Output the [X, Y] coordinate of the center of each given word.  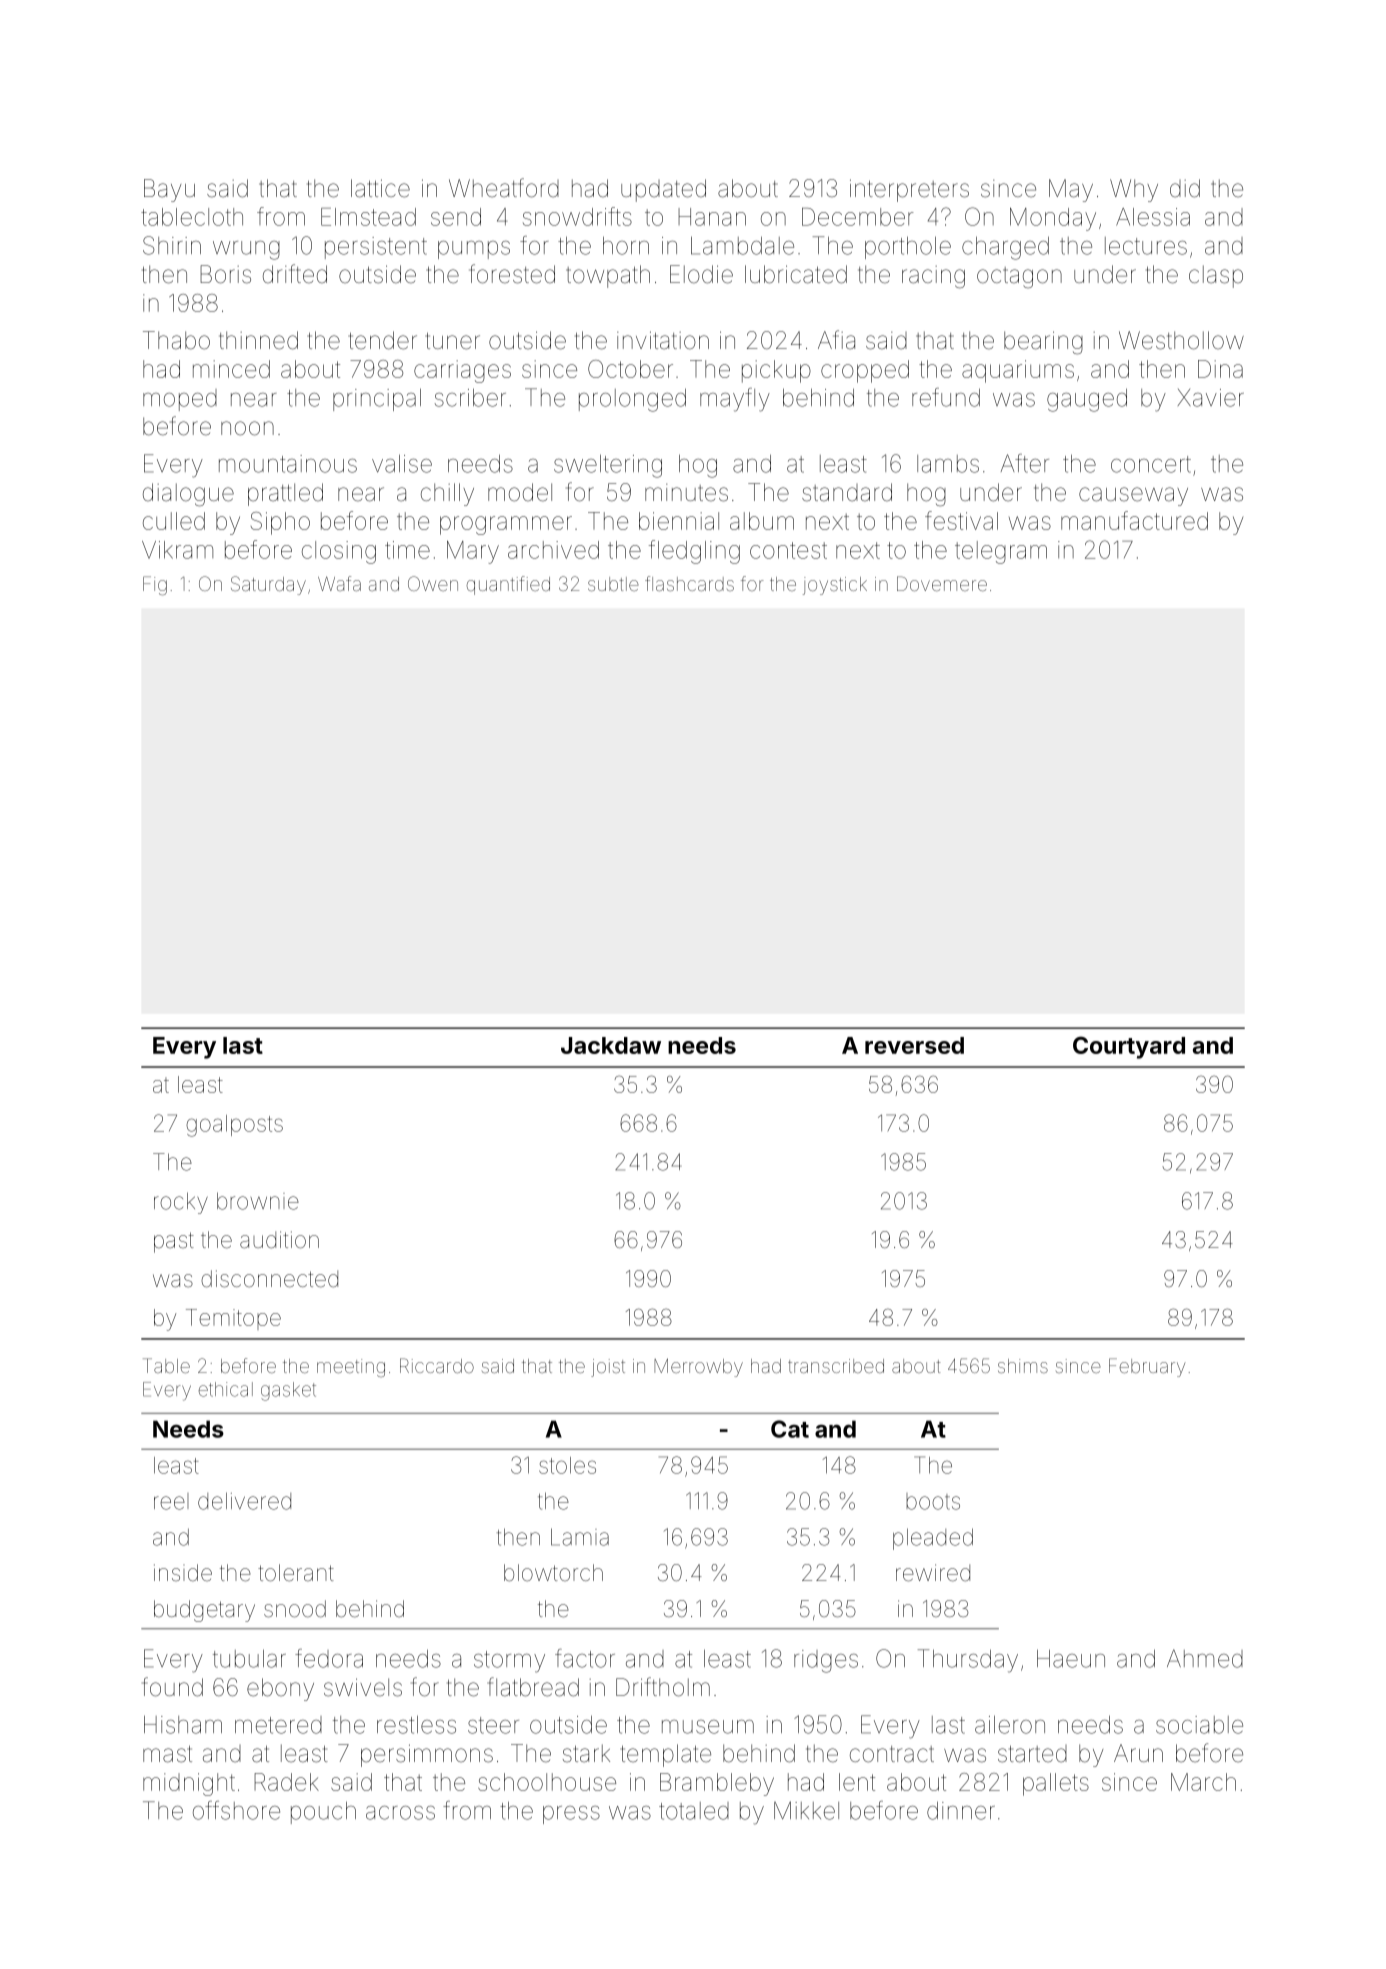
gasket [288, 1391]
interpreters [909, 190]
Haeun [1071, 1659]
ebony [280, 1689]
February [1147, 1367]
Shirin [172, 245]
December [858, 217]
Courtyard [1129, 1047]
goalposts [234, 1126]
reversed [914, 1045]
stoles [567, 1465]
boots [933, 1501]
